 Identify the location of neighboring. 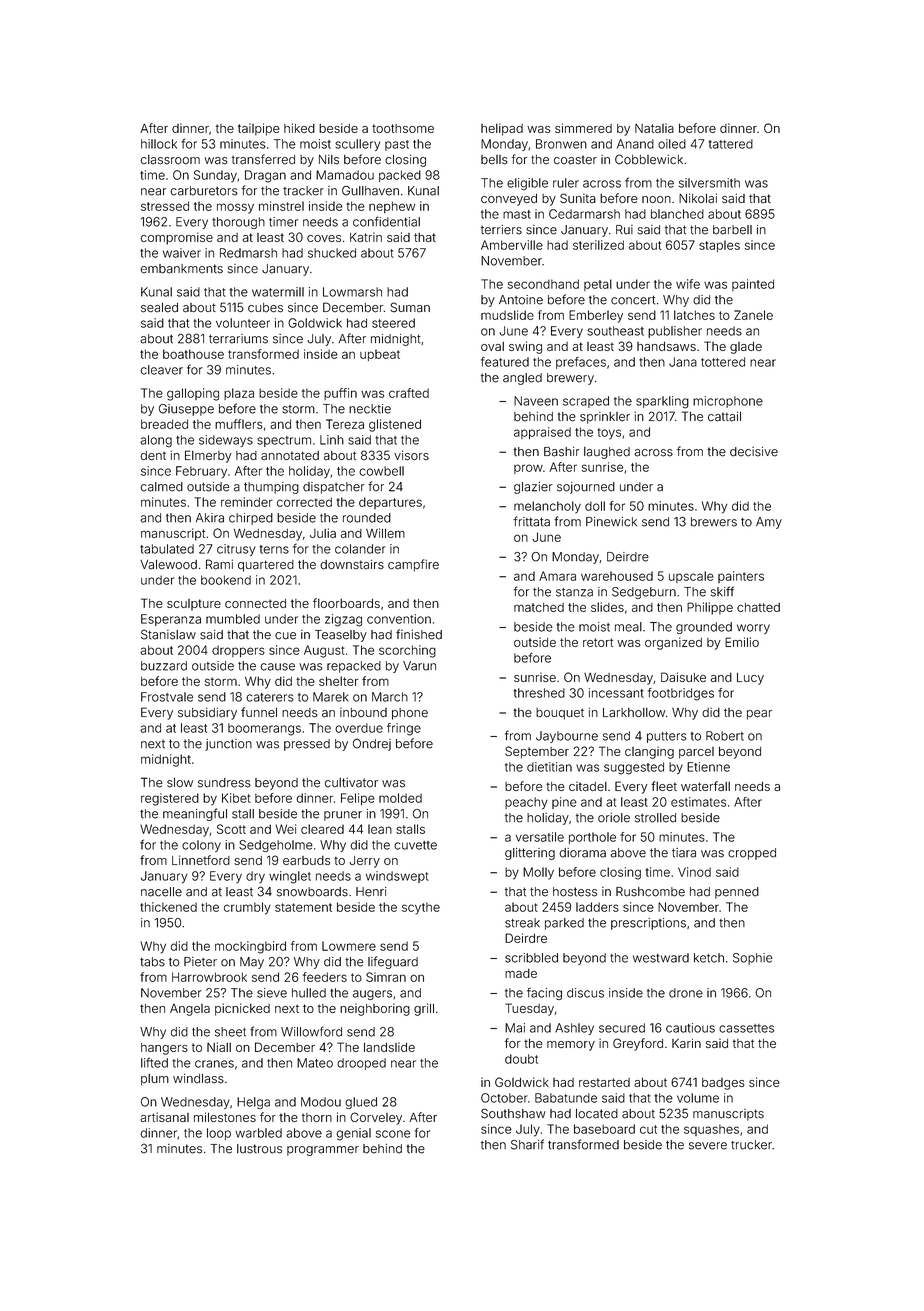
(375, 1009).
